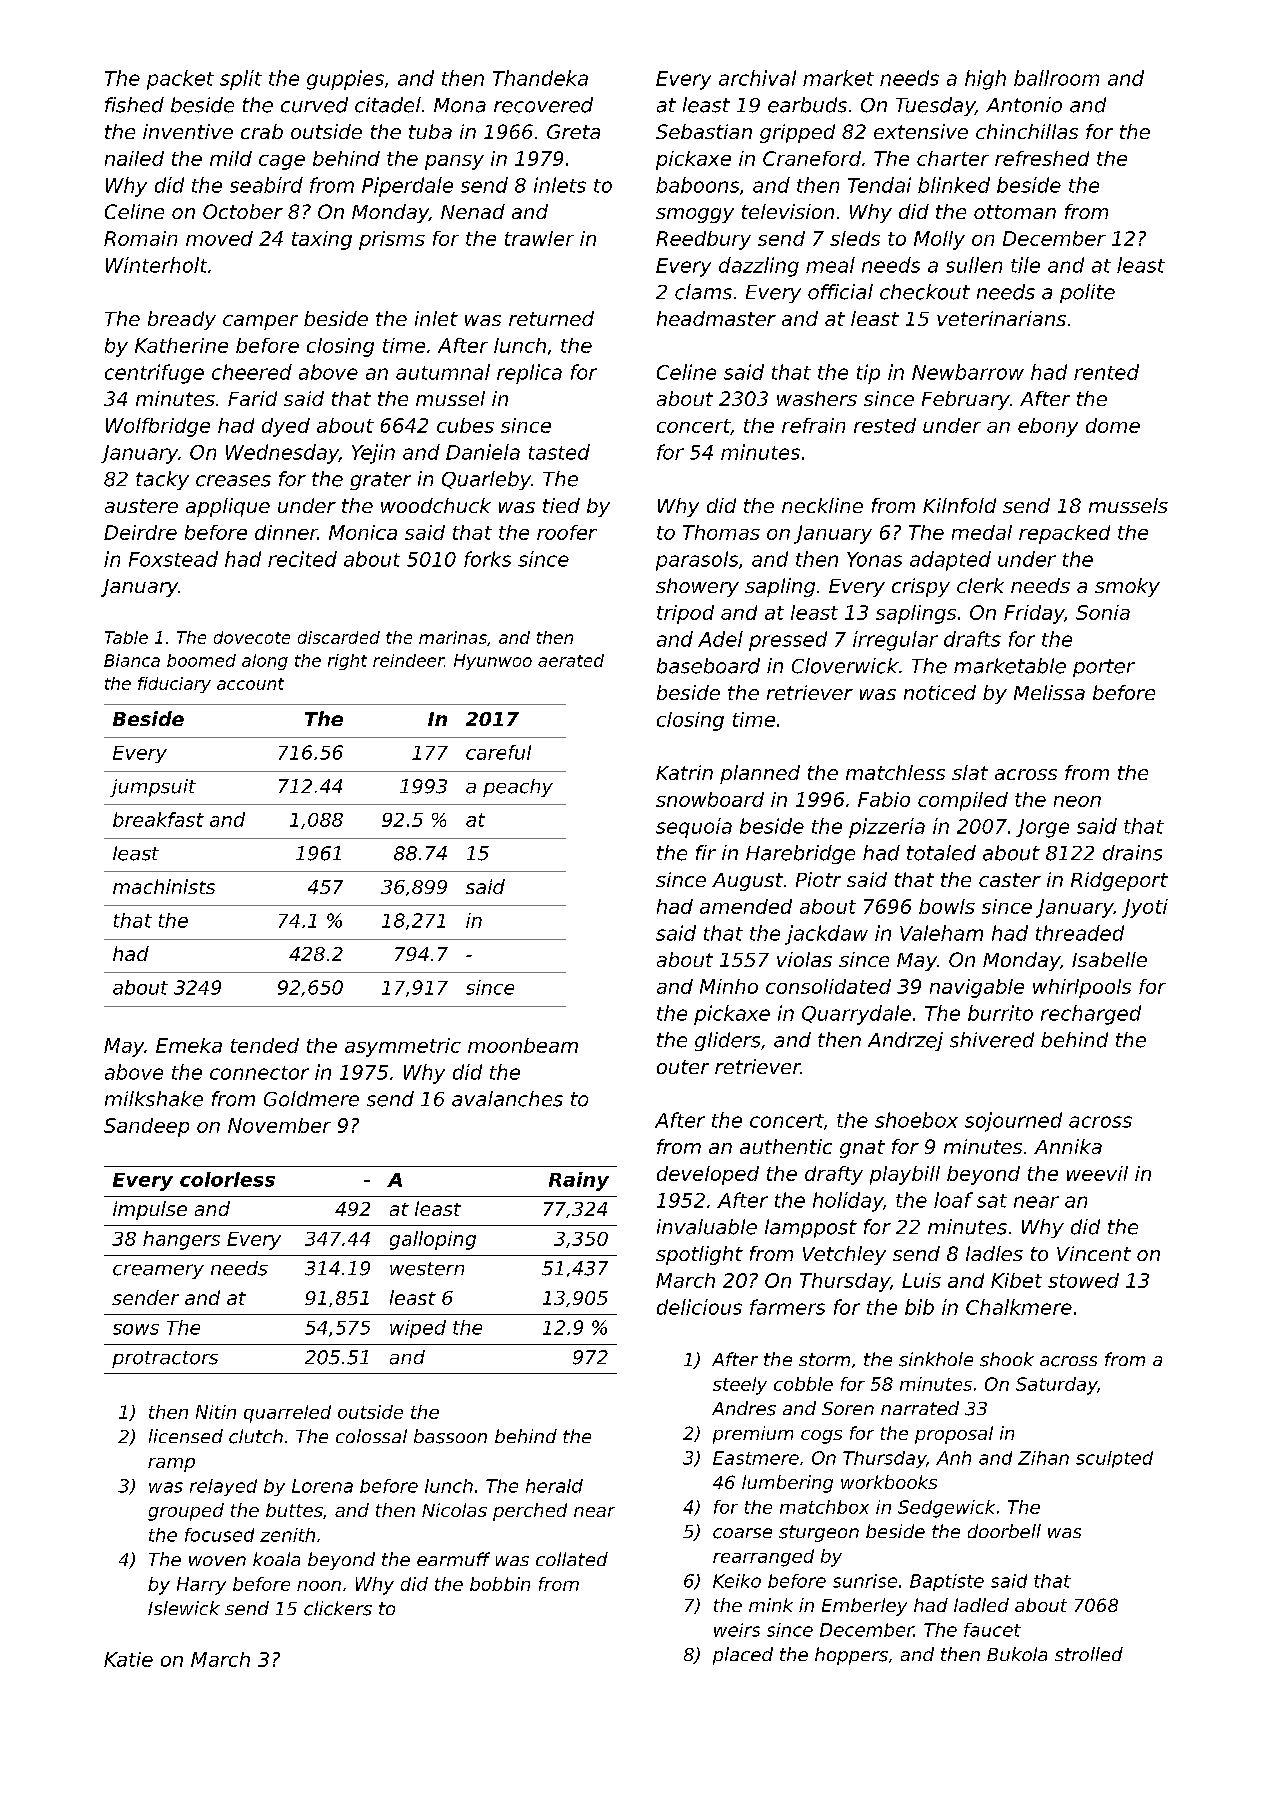  I want to click on tended, so click(265, 1045).
